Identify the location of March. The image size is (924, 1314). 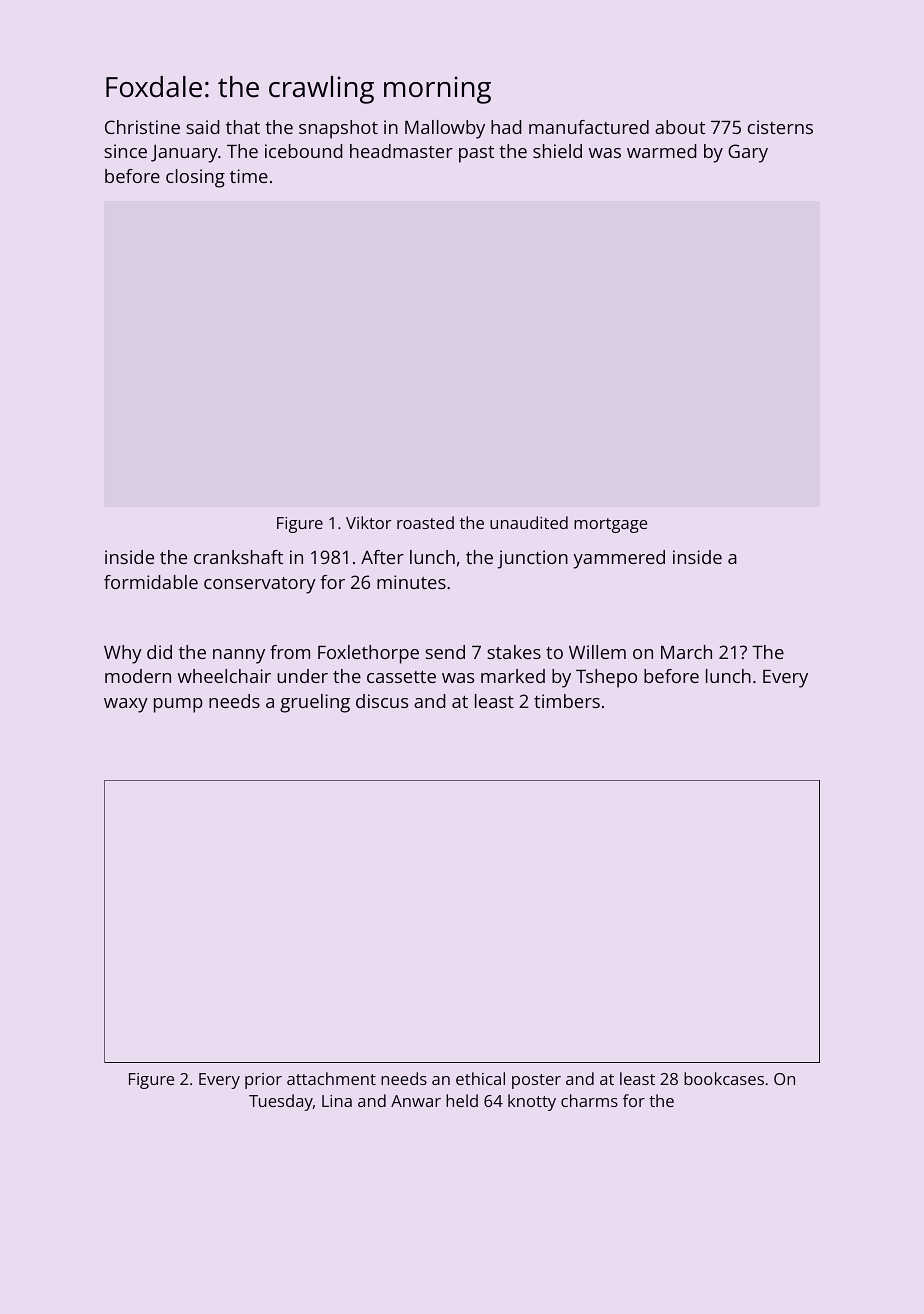
(686, 652).
